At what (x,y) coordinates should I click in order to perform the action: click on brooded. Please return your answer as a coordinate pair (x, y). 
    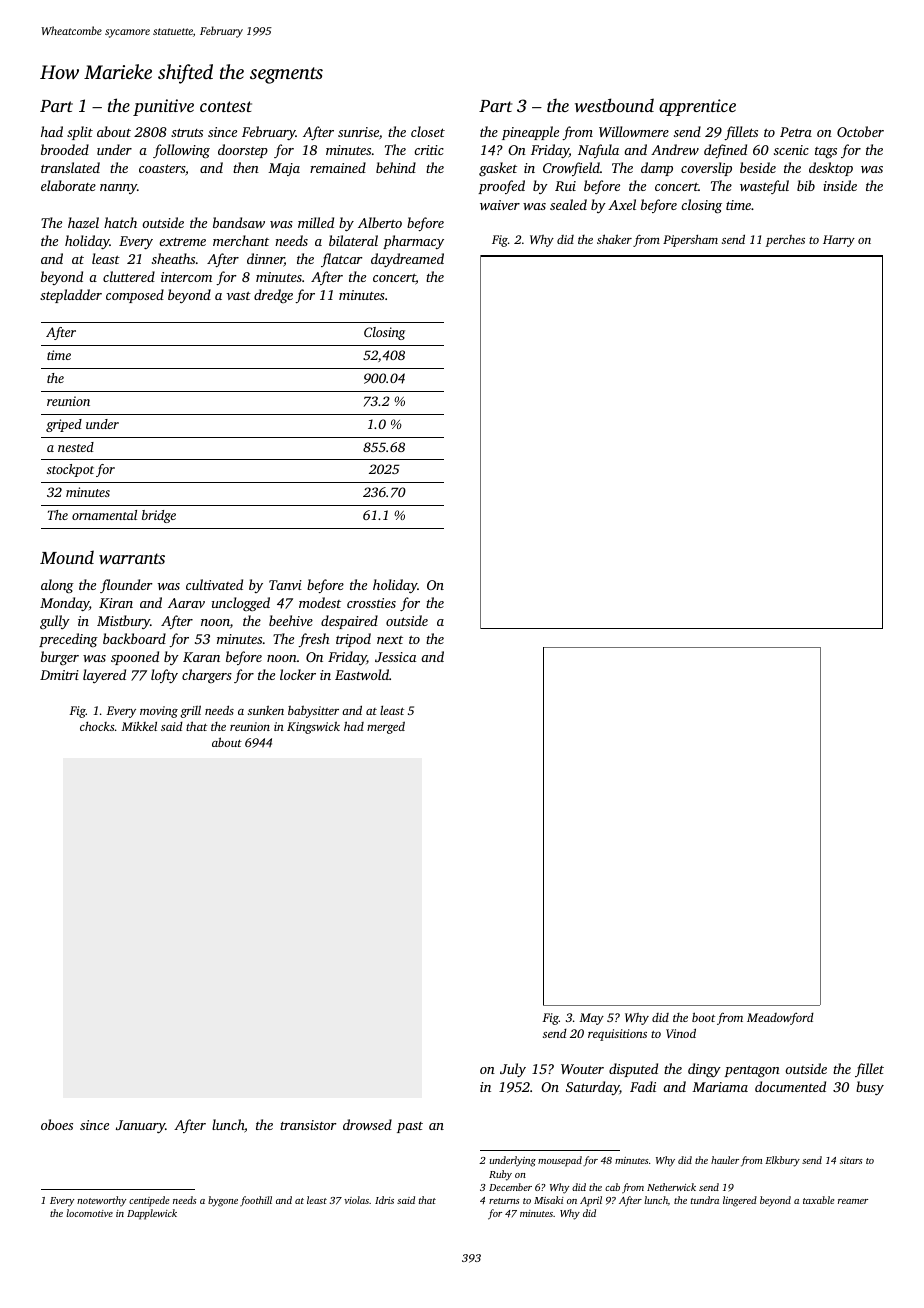
    Looking at the image, I should click on (65, 149).
